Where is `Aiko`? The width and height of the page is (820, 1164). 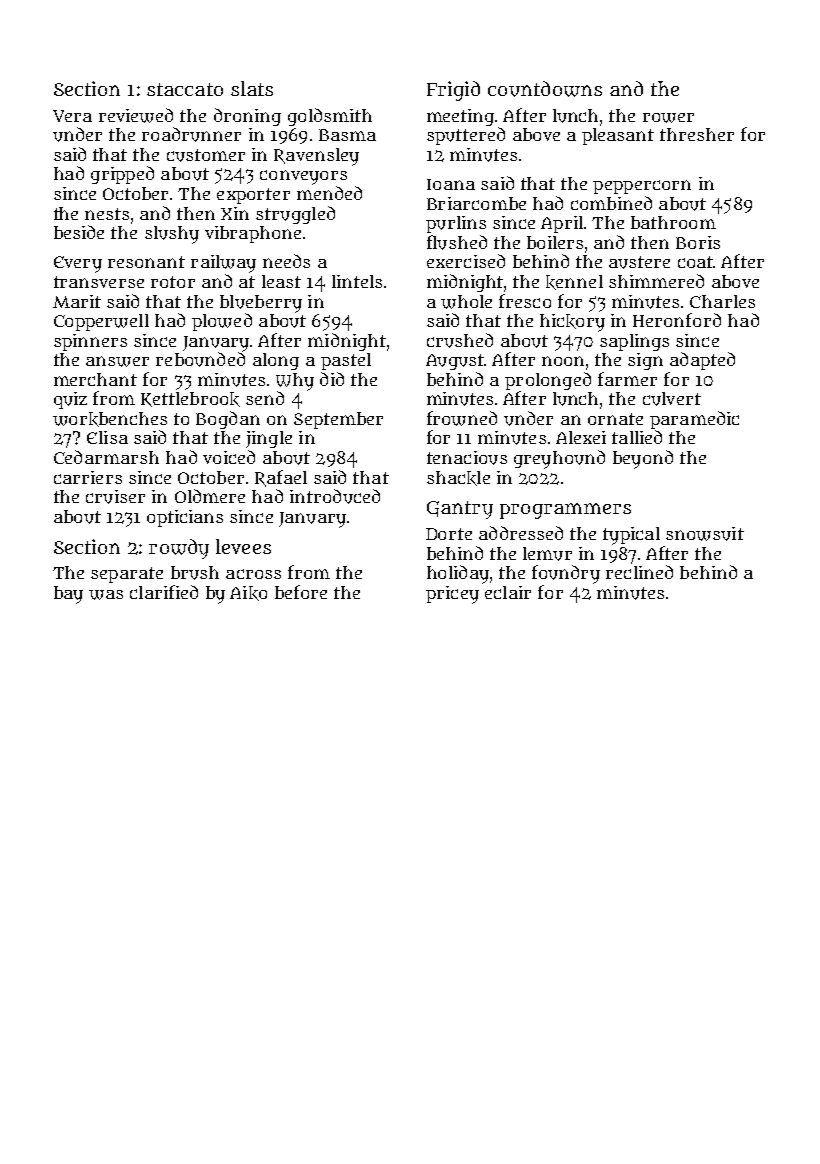 Aiko is located at coordinates (248, 593).
